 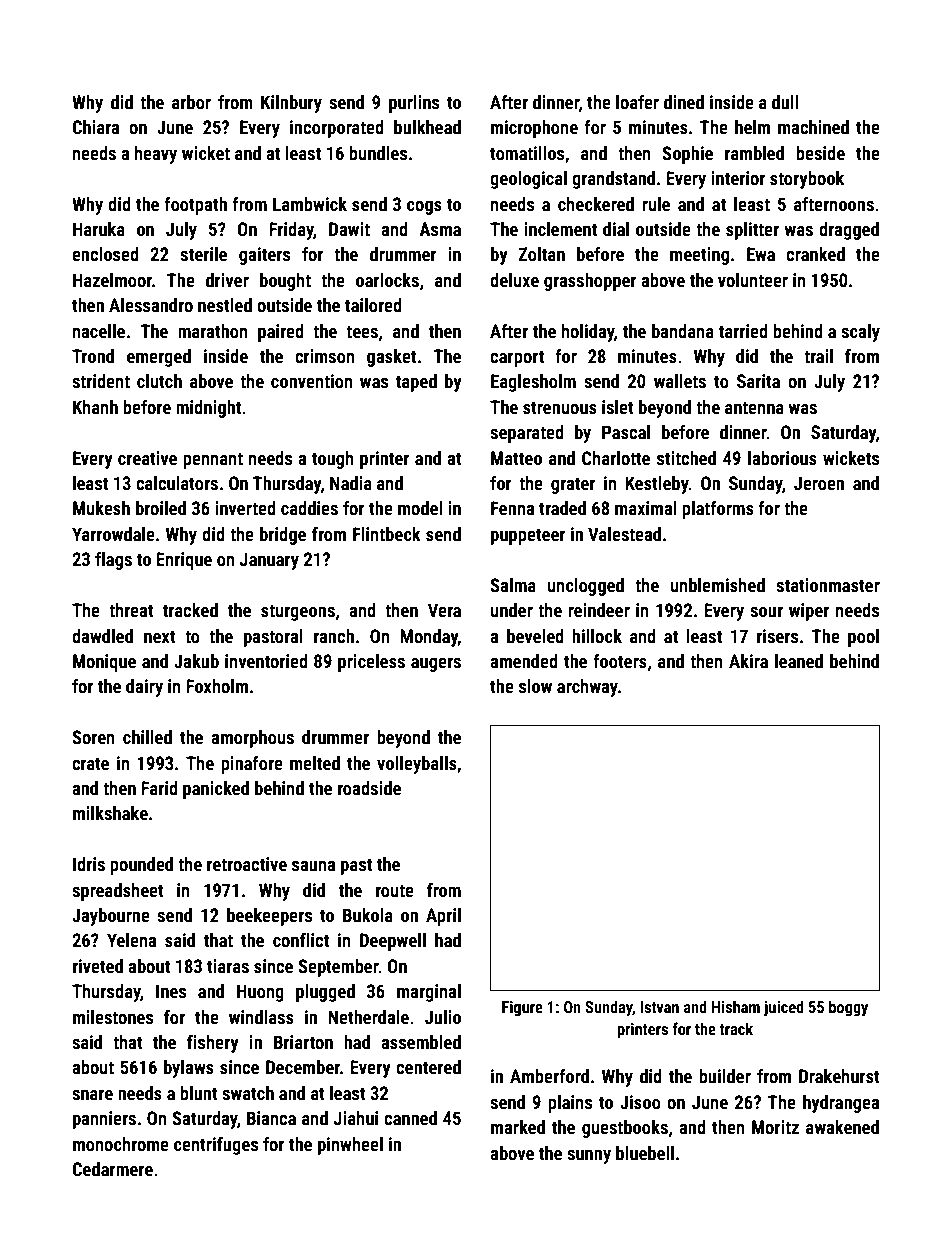 I want to click on sterile, so click(x=203, y=254).
